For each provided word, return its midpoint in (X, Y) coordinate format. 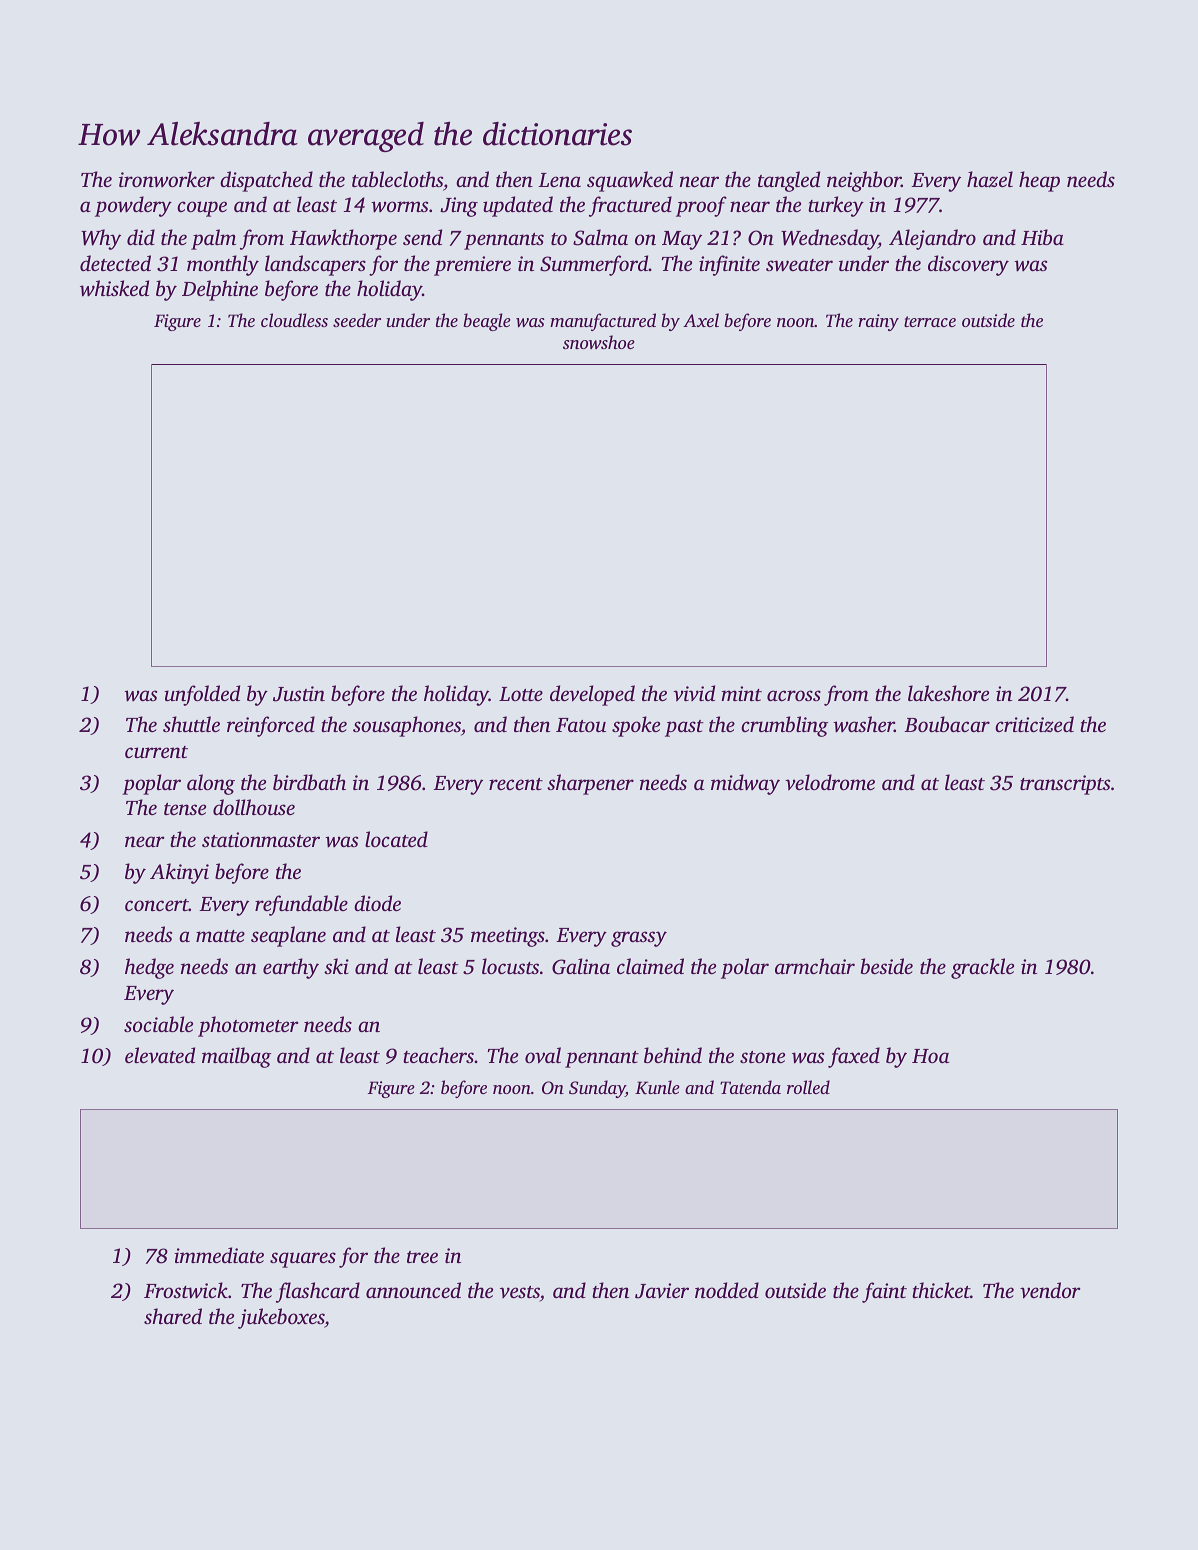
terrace (930, 321)
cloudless (294, 320)
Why (101, 239)
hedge (149, 968)
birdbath (309, 782)
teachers (438, 1055)
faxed (854, 1057)
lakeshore (948, 693)
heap (1039, 181)
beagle (487, 322)
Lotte (521, 694)
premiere (472, 266)
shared (173, 1316)
